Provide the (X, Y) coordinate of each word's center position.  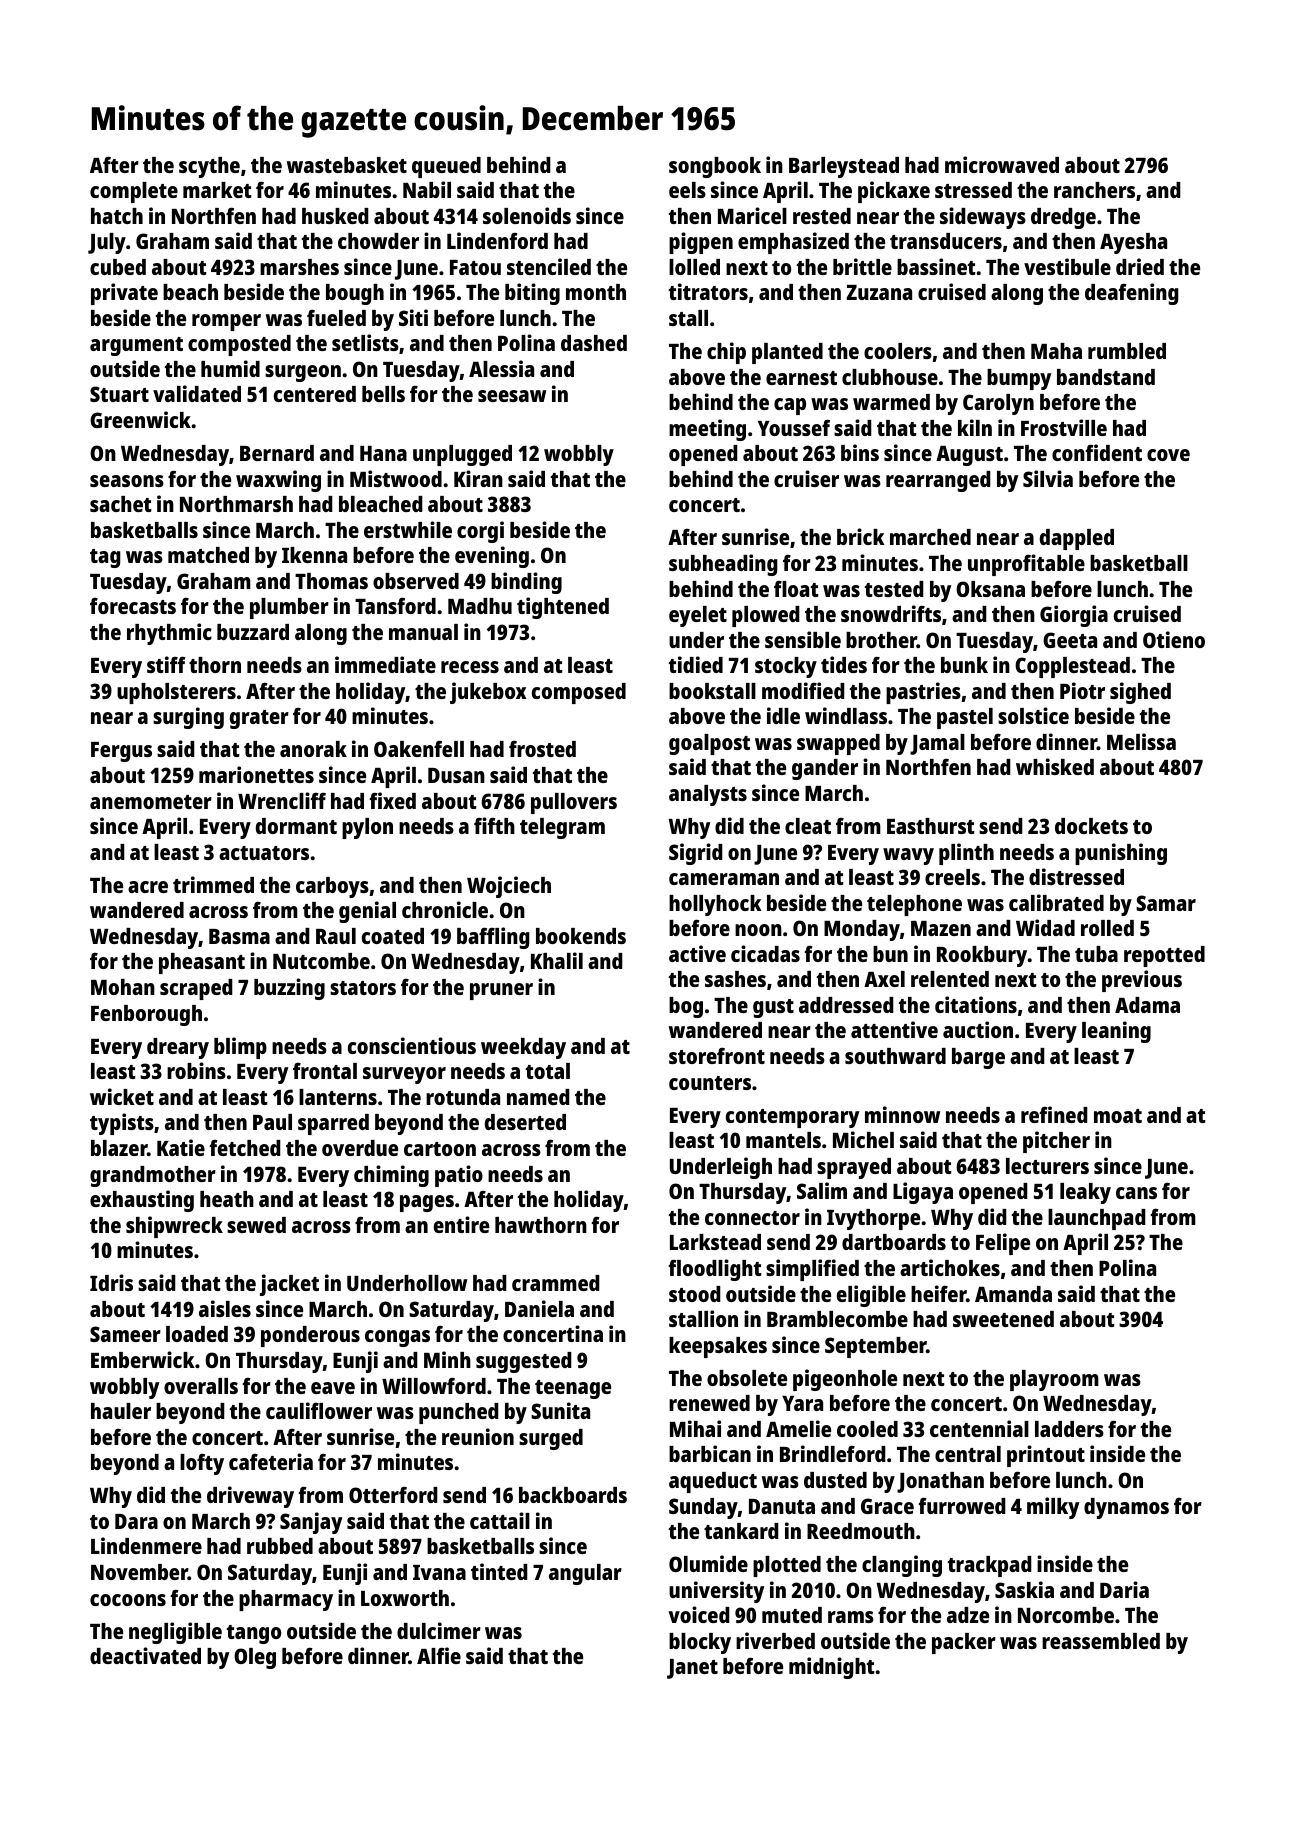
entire (461, 1224)
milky (1053, 1508)
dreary (178, 1048)
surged (551, 1439)
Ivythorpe (873, 1219)
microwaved (1002, 164)
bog (686, 1007)
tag (105, 558)
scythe (209, 167)
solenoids (527, 215)
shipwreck (174, 1227)
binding (526, 583)
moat (1118, 1116)
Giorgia (1074, 616)
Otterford (393, 1495)
